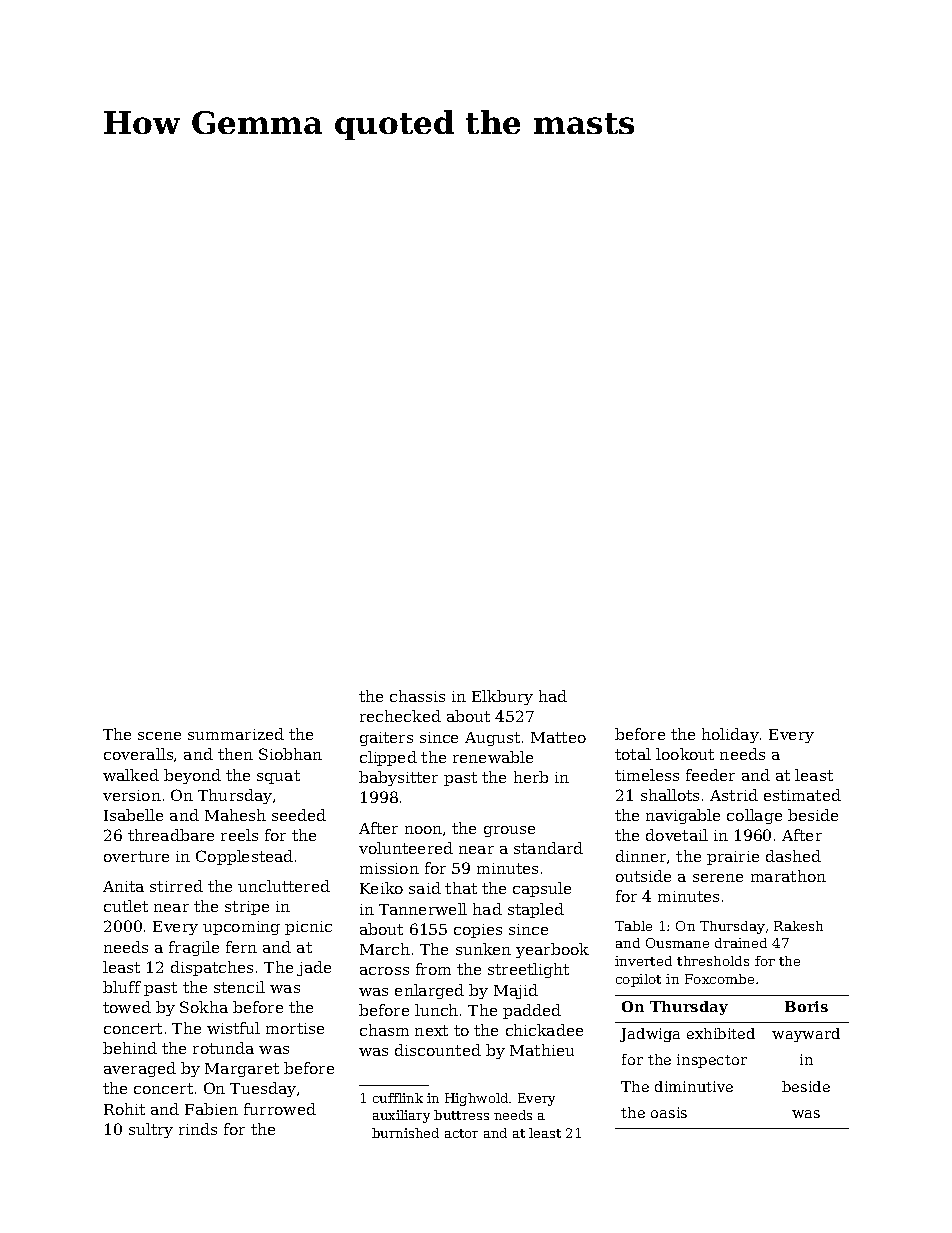 This image has width=952, height=1233. What do you see at coordinates (502, 697) in the image?
I see `Elkbury` at bounding box center [502, 697].
